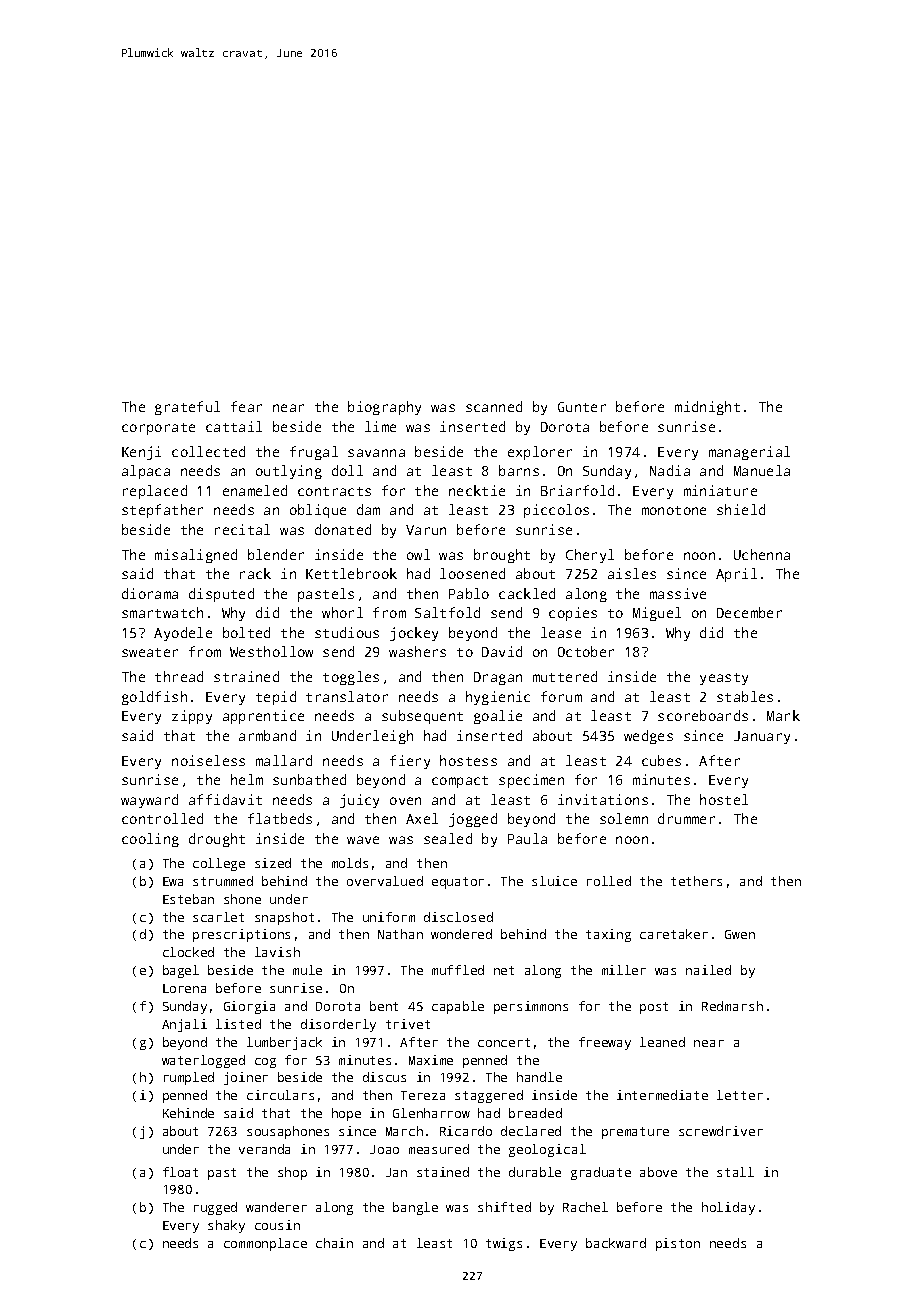 The image size is (924, 1308). Describe the element at coordinates (263, 717) in the document. I see `apprentice` at that location.
